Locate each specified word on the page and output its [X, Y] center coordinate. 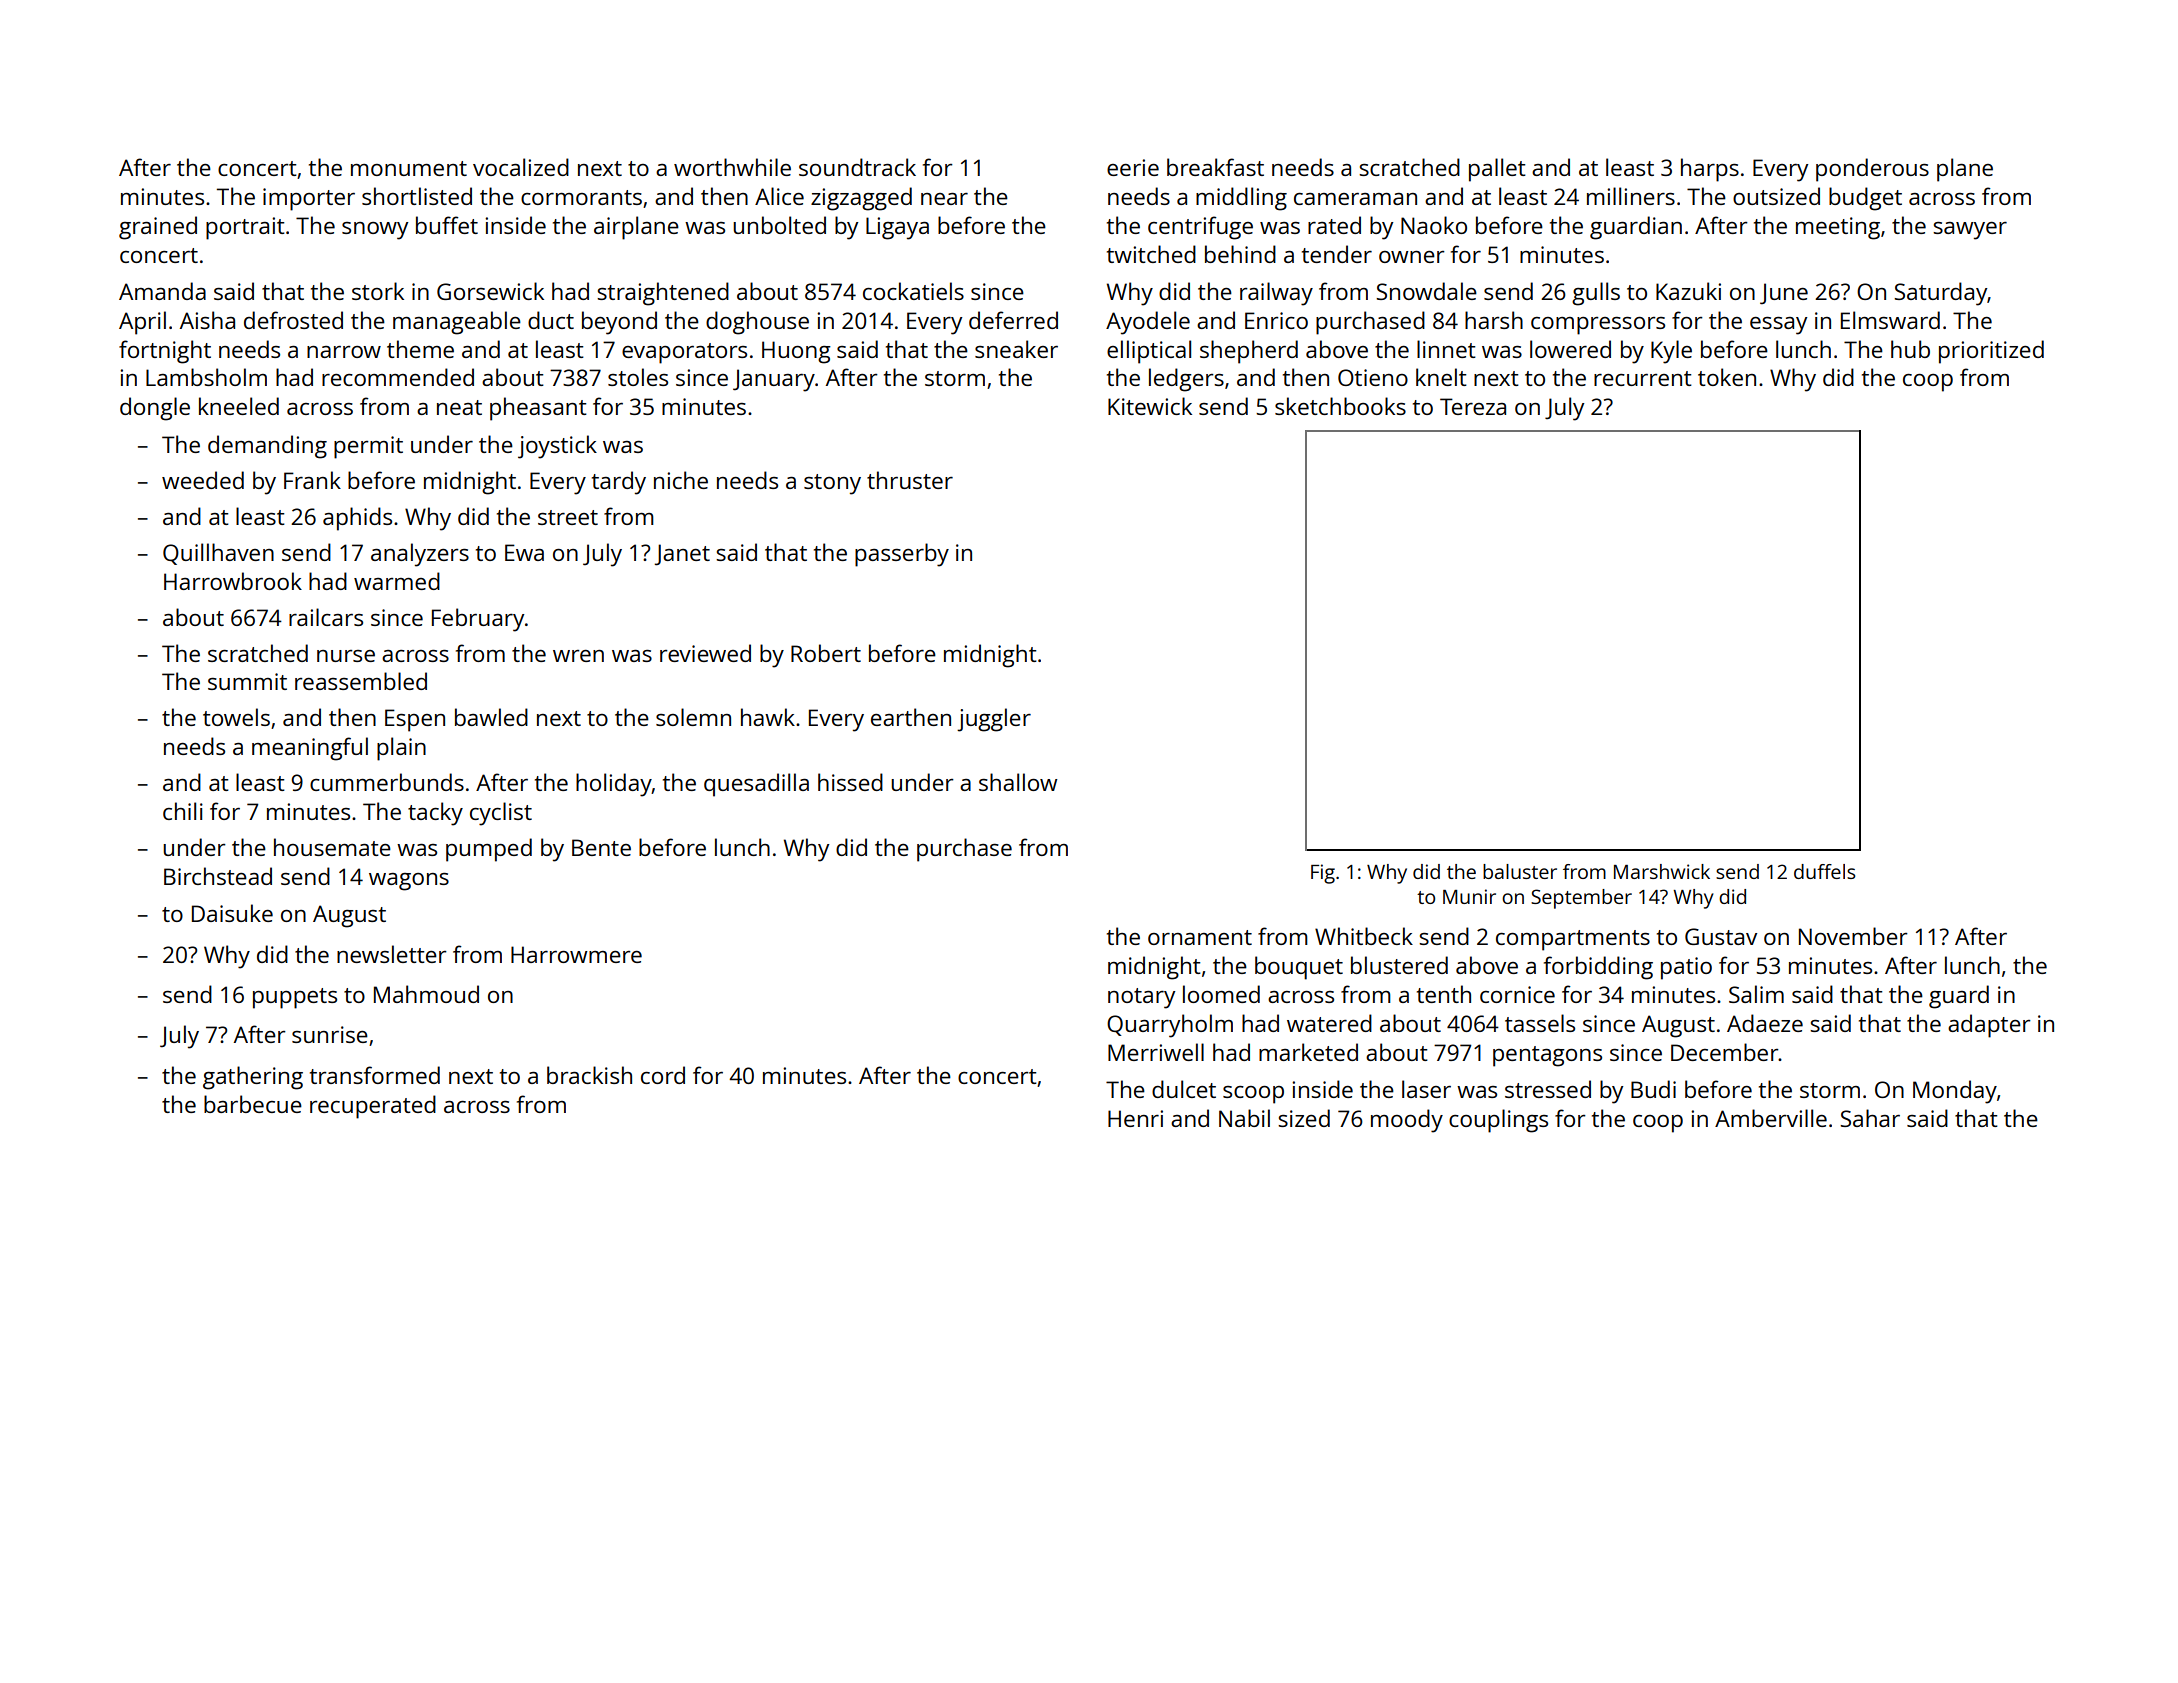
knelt [1441, 377]
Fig [1323, 874]
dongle [155, 409]
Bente [601, 847]
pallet [1497, 170]
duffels [1824, 871]
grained [158, 228]
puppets [295, 998]
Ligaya [897, 228]
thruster [910, 480]
